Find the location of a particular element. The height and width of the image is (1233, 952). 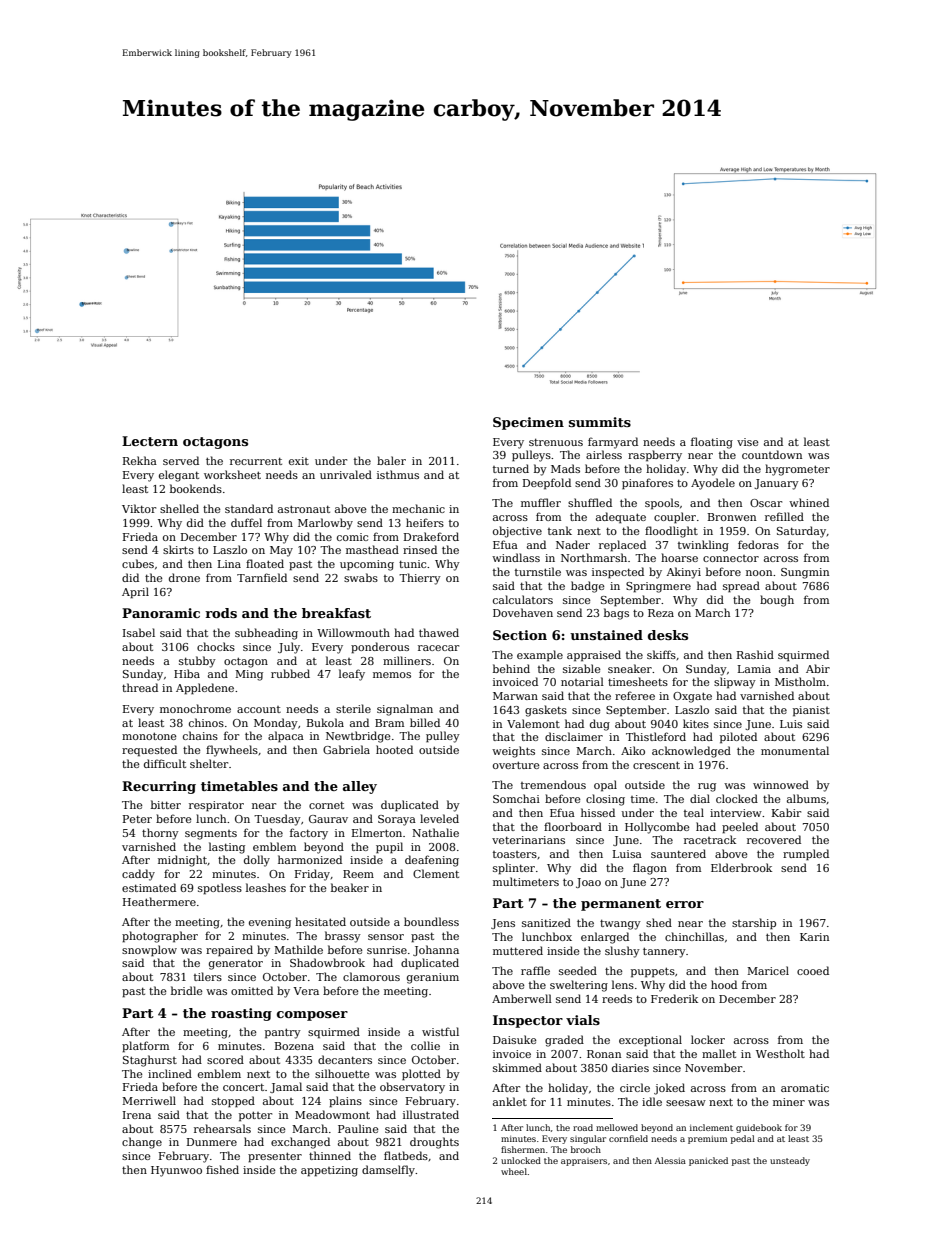

Hyunwoo is located at coordinates (176, 1171).
